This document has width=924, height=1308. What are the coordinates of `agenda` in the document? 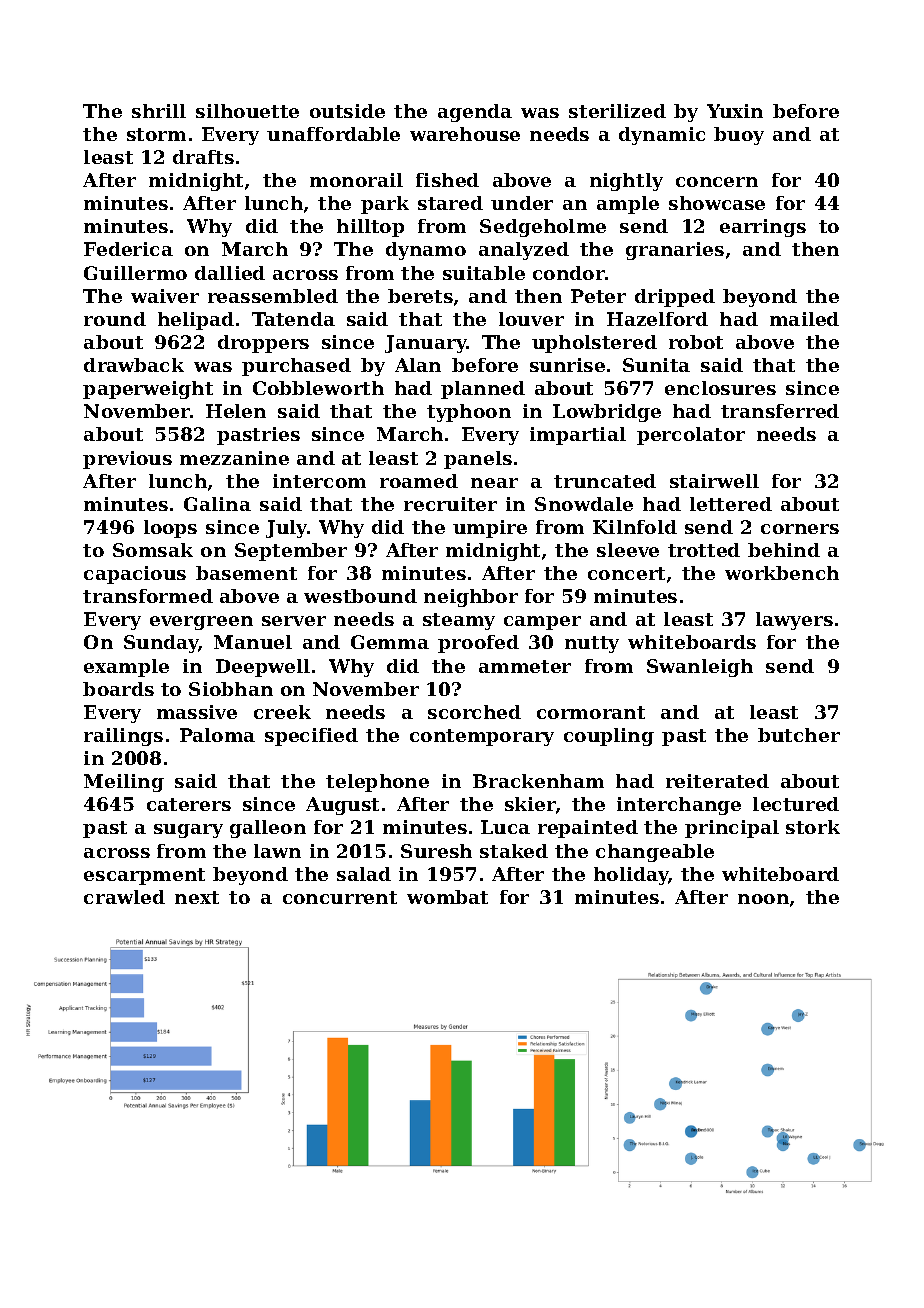 It's located at (475, 113).
